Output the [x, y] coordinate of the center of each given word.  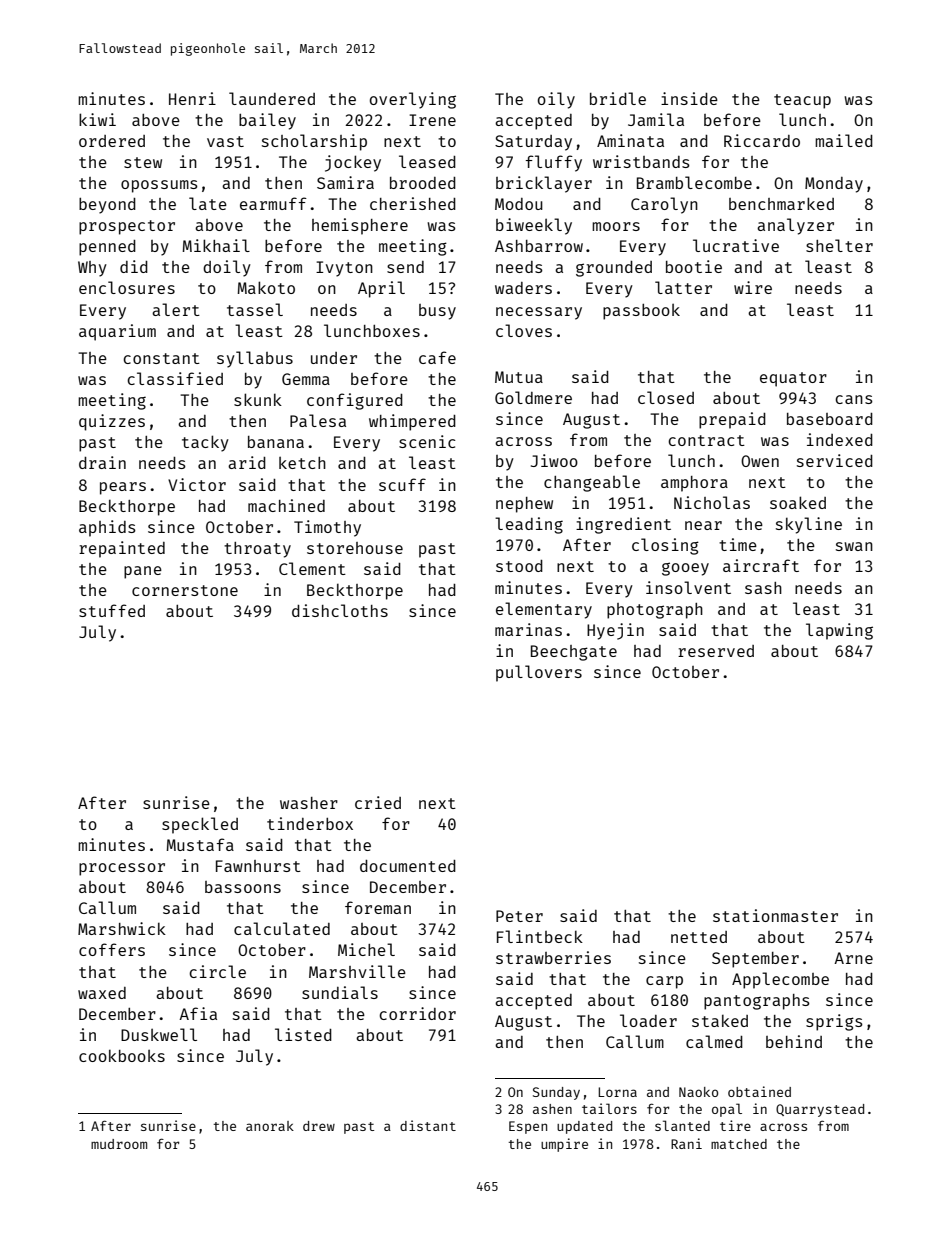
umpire [564, 1145]
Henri [192, 98]
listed [303, 1034]
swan [854, 546]
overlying [413, 100]
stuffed [112, 610]
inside [689, 98]
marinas [528, 629]
